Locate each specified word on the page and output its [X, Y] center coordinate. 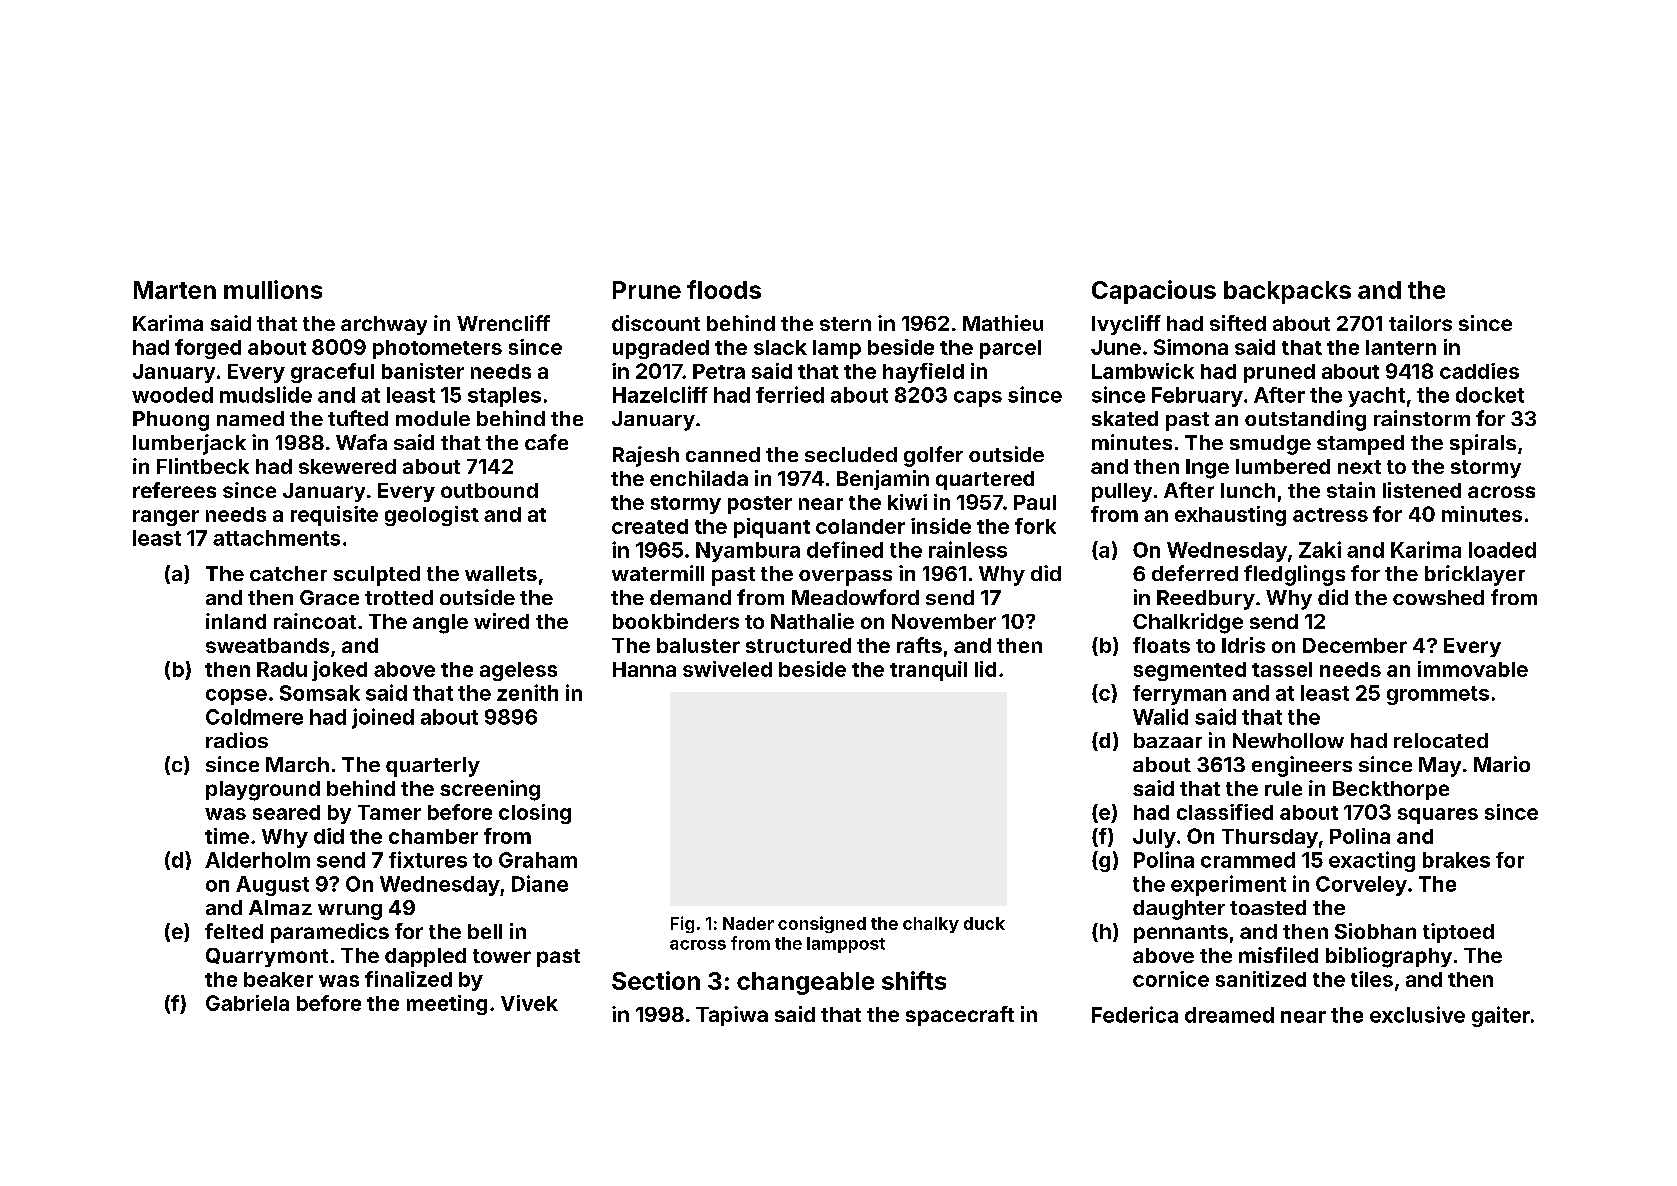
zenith [527, 692]
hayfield [923, 373]
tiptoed [1458, 933]
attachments [276, 538]
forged [208, 349]
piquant [772, 528]
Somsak [320, 693]
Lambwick [1143, 371]
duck [984, 923]
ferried [790, 394]
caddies [1479, 371]
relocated [1441, 740]
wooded [172, 395]
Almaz [280, 907]
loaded [1502, 550]
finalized [408, 979]
